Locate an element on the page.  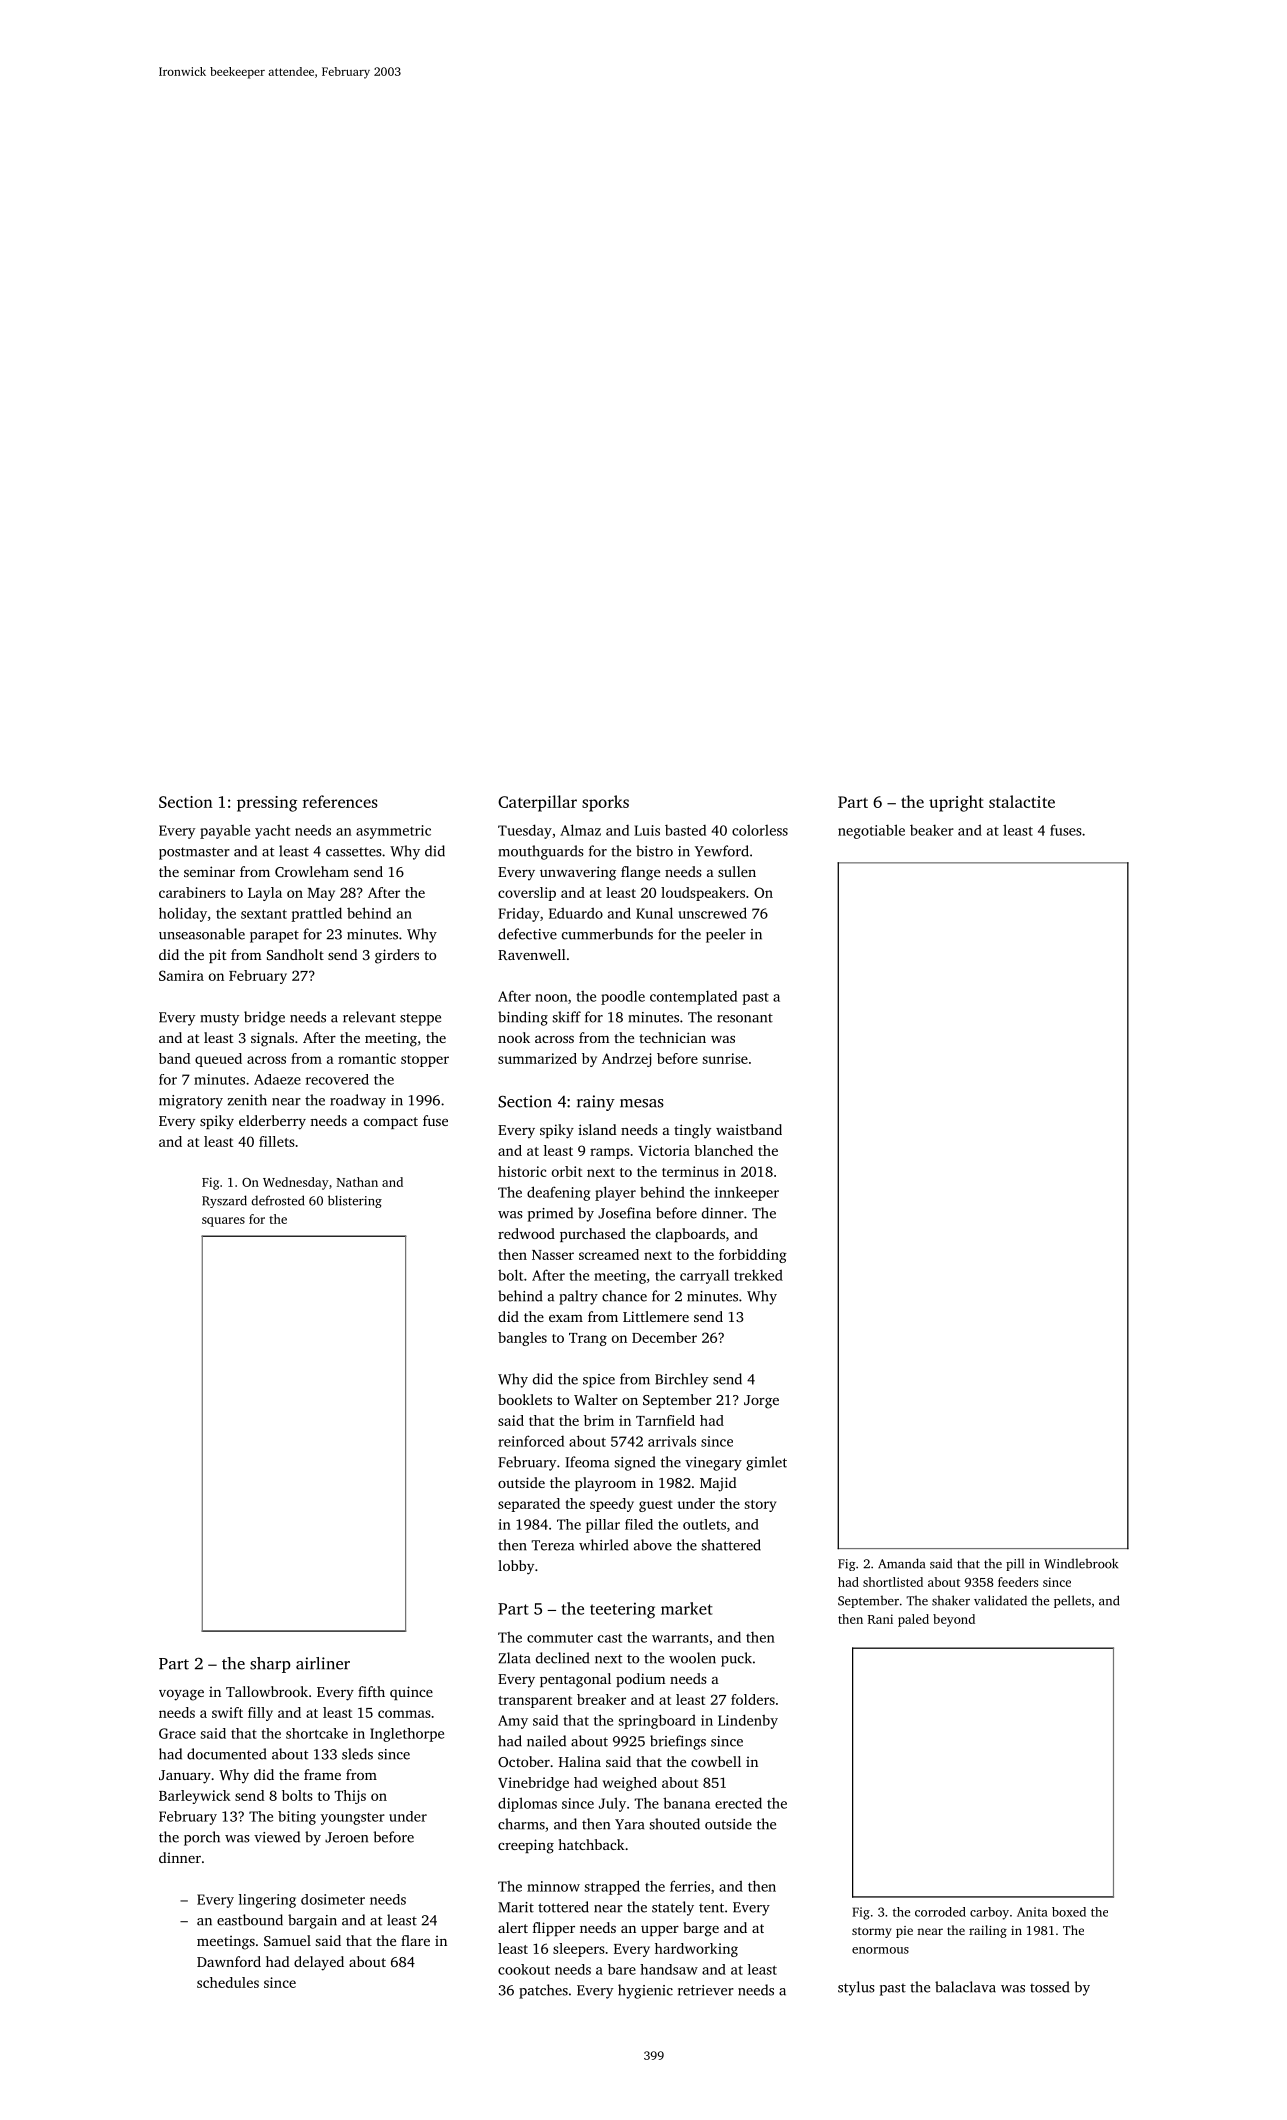
youngster is located at coordinates (353, 1819).
